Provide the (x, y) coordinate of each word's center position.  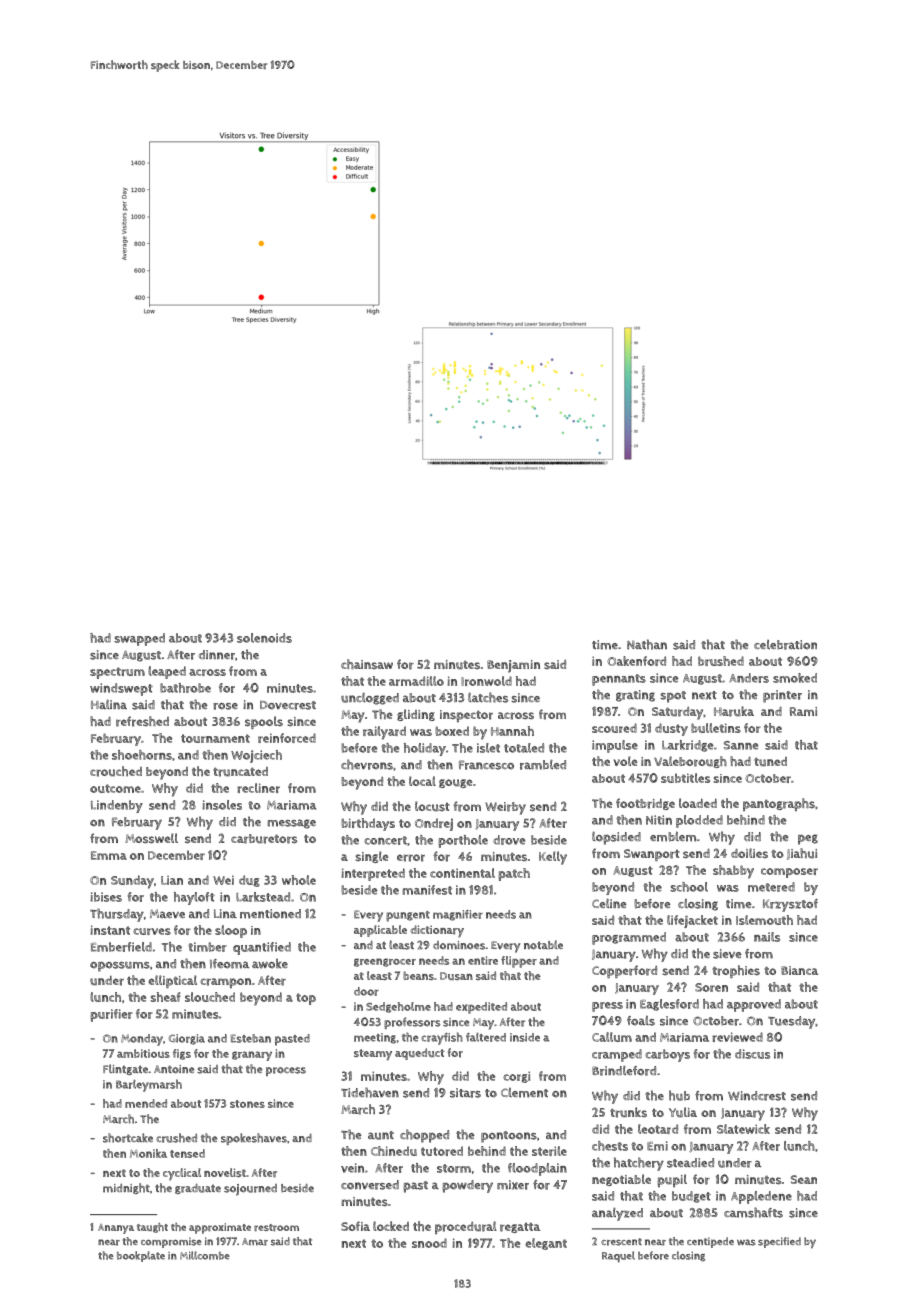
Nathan (647, 644)
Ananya (116, 1229)
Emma (109, 855)
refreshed (142, 721)
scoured (614, 728)
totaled (524, 748)
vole (625, 761)
